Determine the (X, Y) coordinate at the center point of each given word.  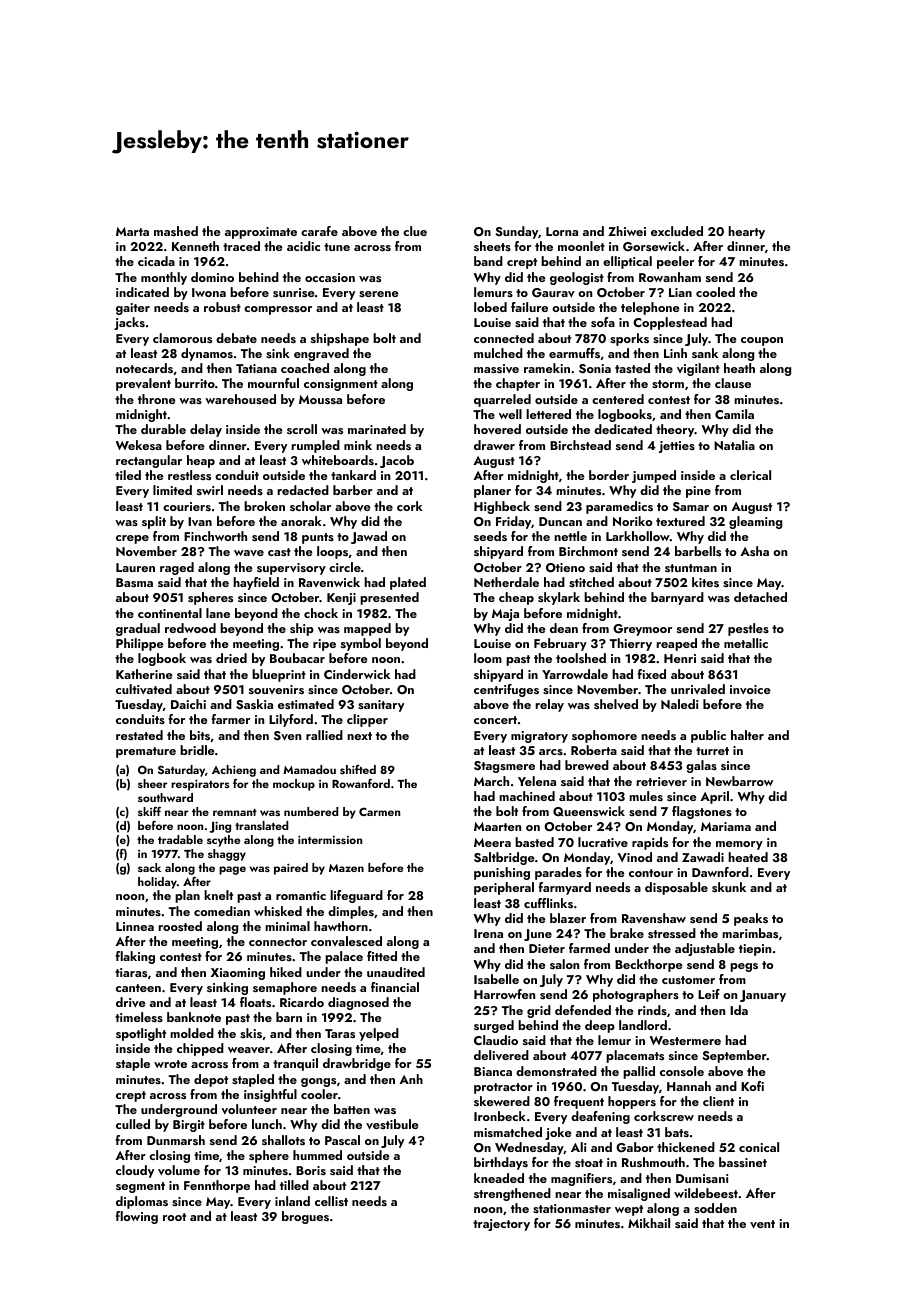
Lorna (562, 231)
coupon (762, 341)
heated (748, 857)
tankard (353, 475)
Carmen (379, 811)
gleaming (755, 522)
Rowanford (361, 783)
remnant (235, 812)
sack (149, 867)
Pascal (342, 1140)
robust (222, 307)
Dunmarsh (176, 1140)
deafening (600, 1117)
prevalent (143, 384)
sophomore (604, 736)
